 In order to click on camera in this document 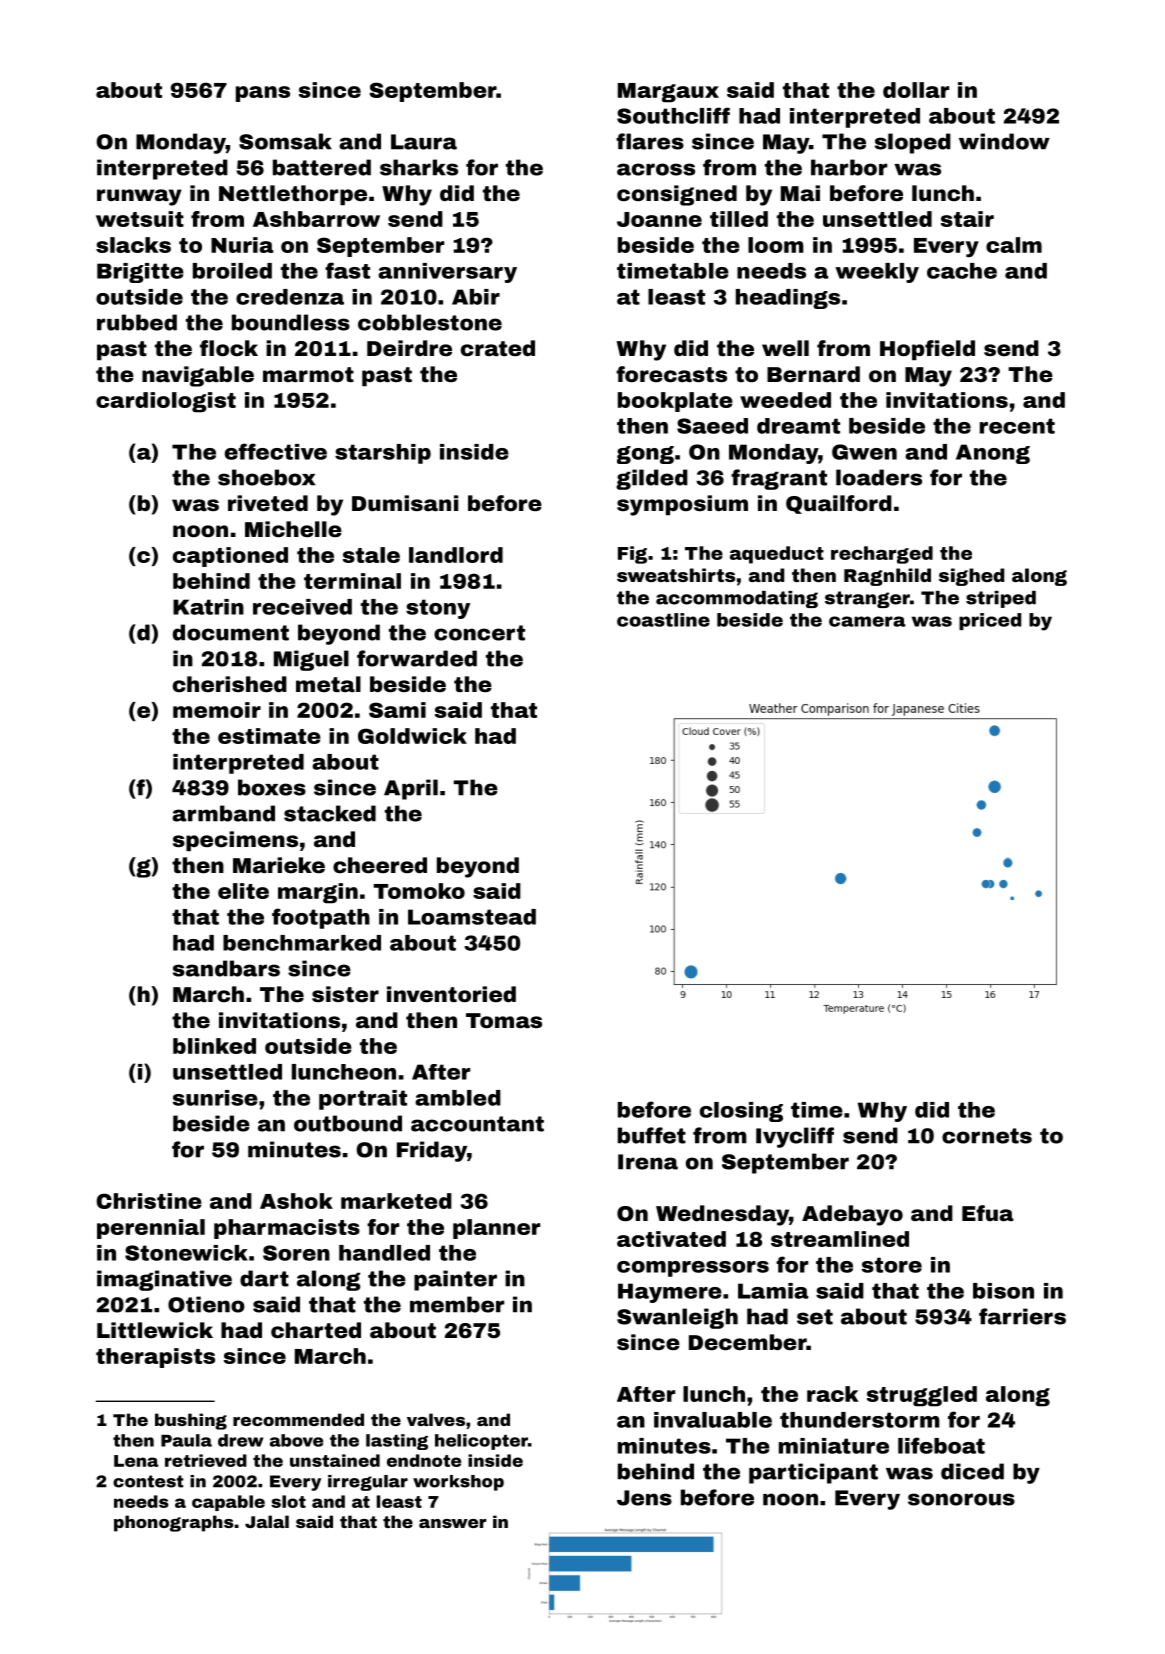, I will do `click(867, 621)`.
